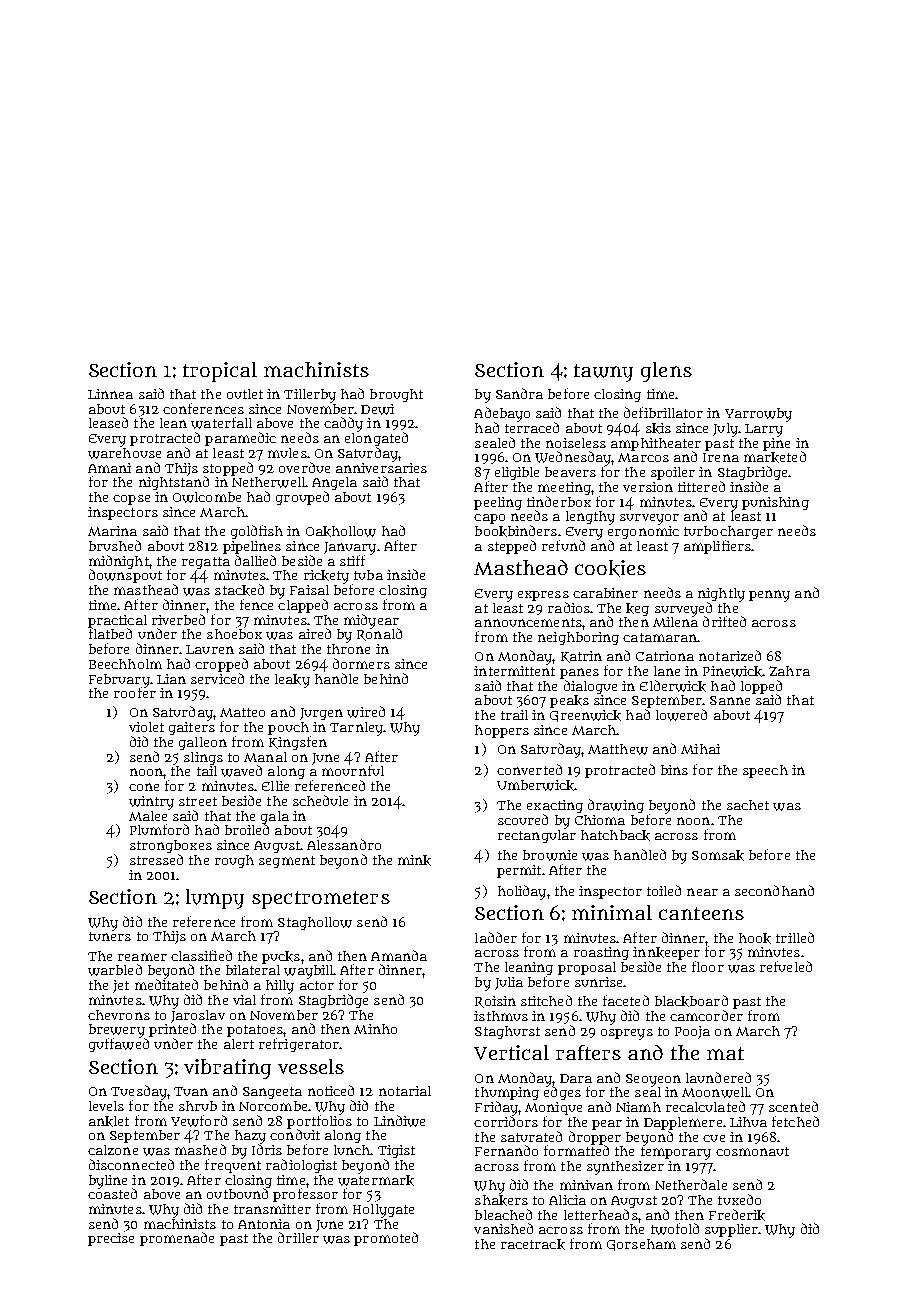  I want to click on Tillerby, so click(310, 396).
